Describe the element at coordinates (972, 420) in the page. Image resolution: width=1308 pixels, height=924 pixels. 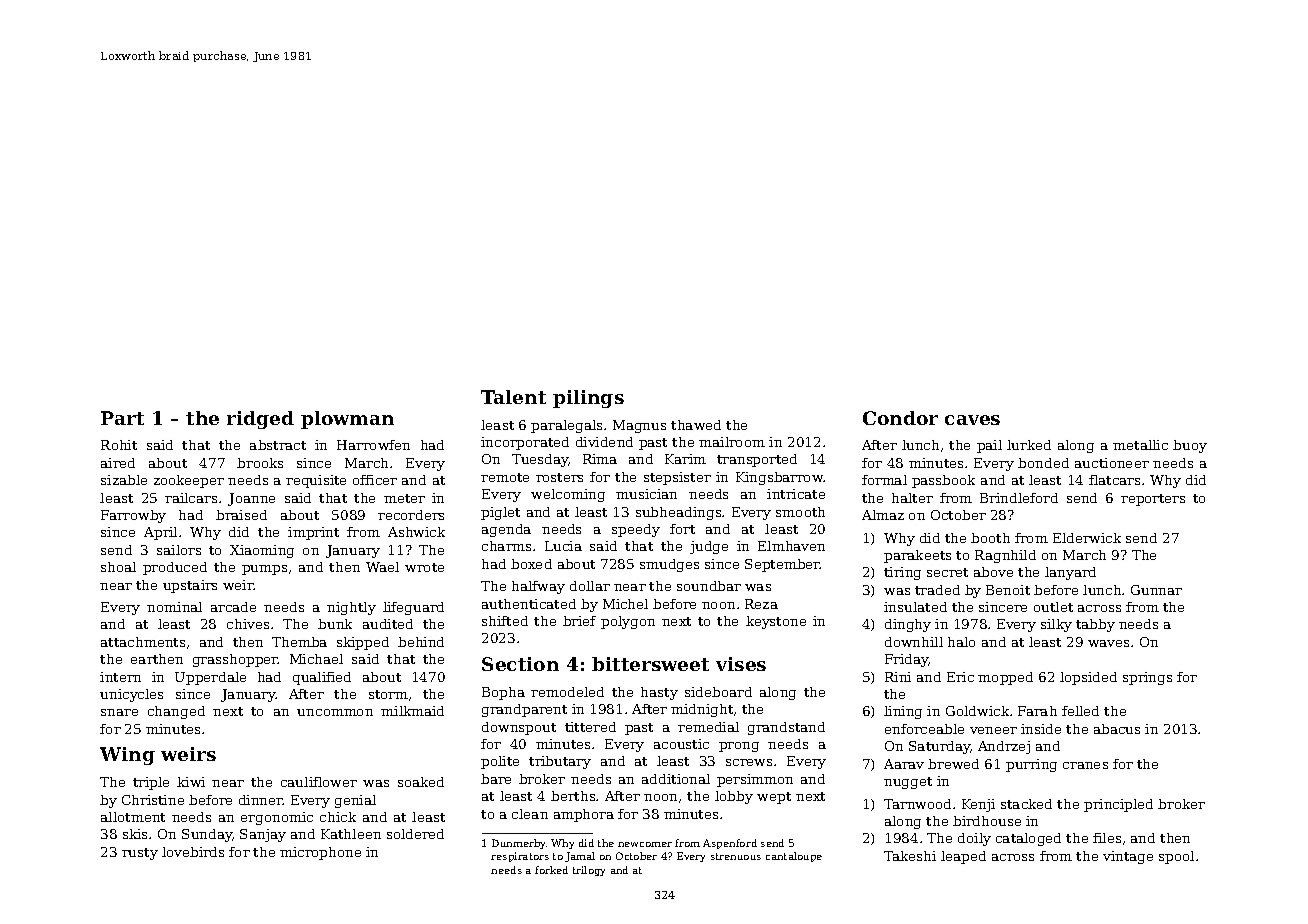
I see `caves` at that location.
